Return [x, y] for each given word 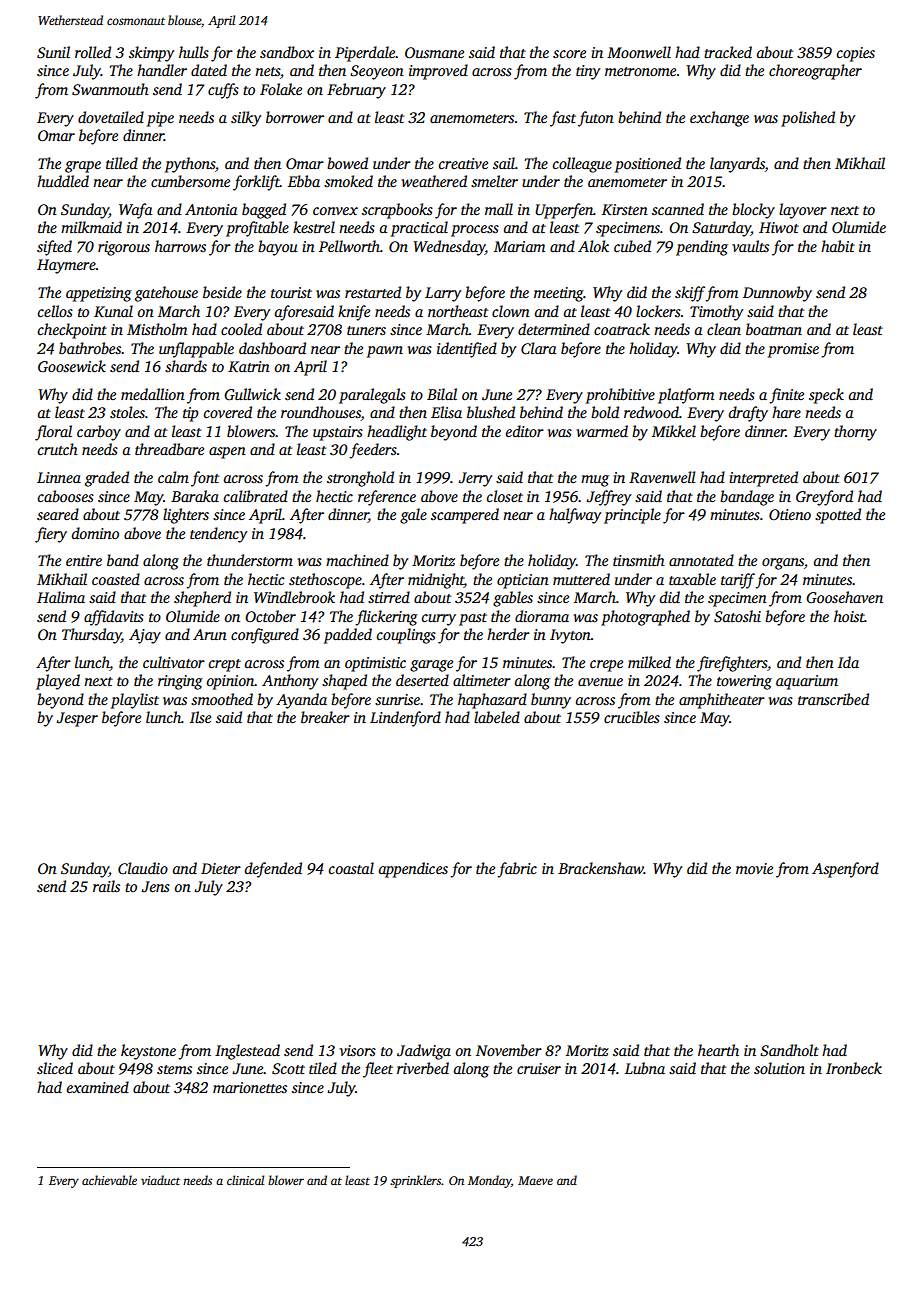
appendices [413, 870]
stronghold [360, 479]
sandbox [287, 52]
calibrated [256, 496]
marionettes [250, 1087]
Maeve [535, 1180]
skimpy [151, 54]
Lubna [645, 1068]
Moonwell [639, 52]
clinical [245, 1180]
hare [786, 412]
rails [106, 886]
